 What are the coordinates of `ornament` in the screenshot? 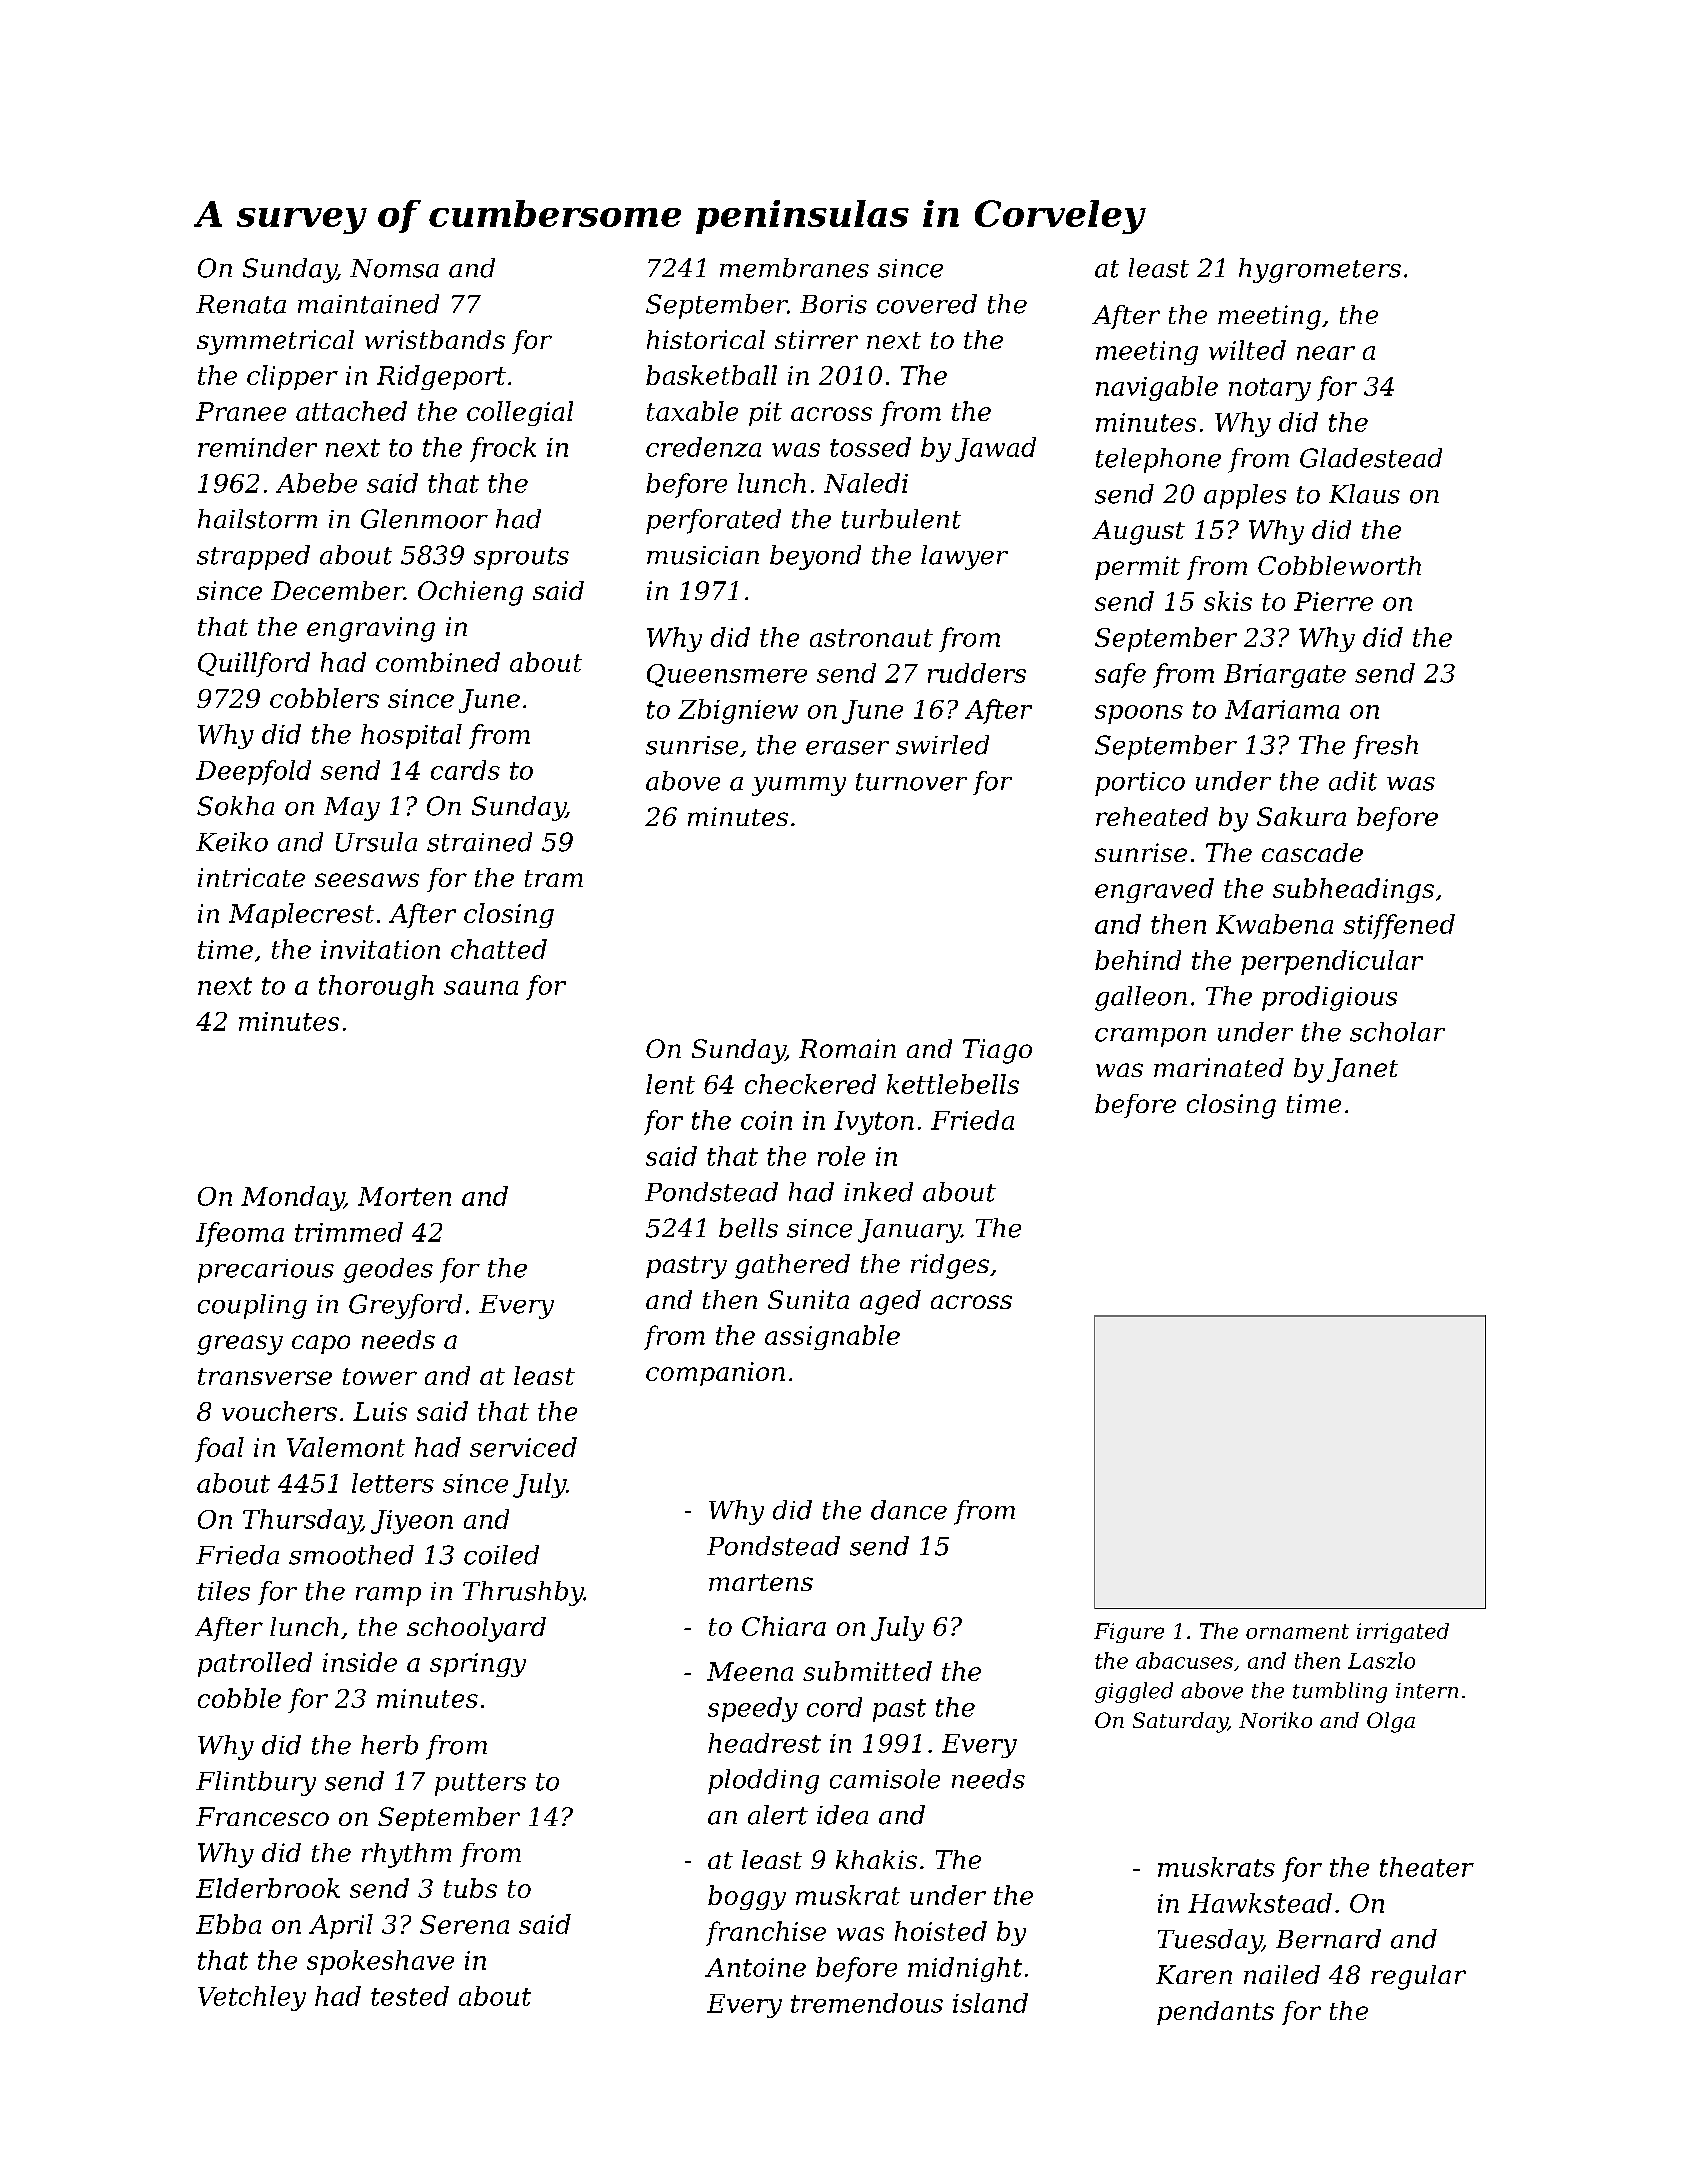 It's located at (1297, 1631).
